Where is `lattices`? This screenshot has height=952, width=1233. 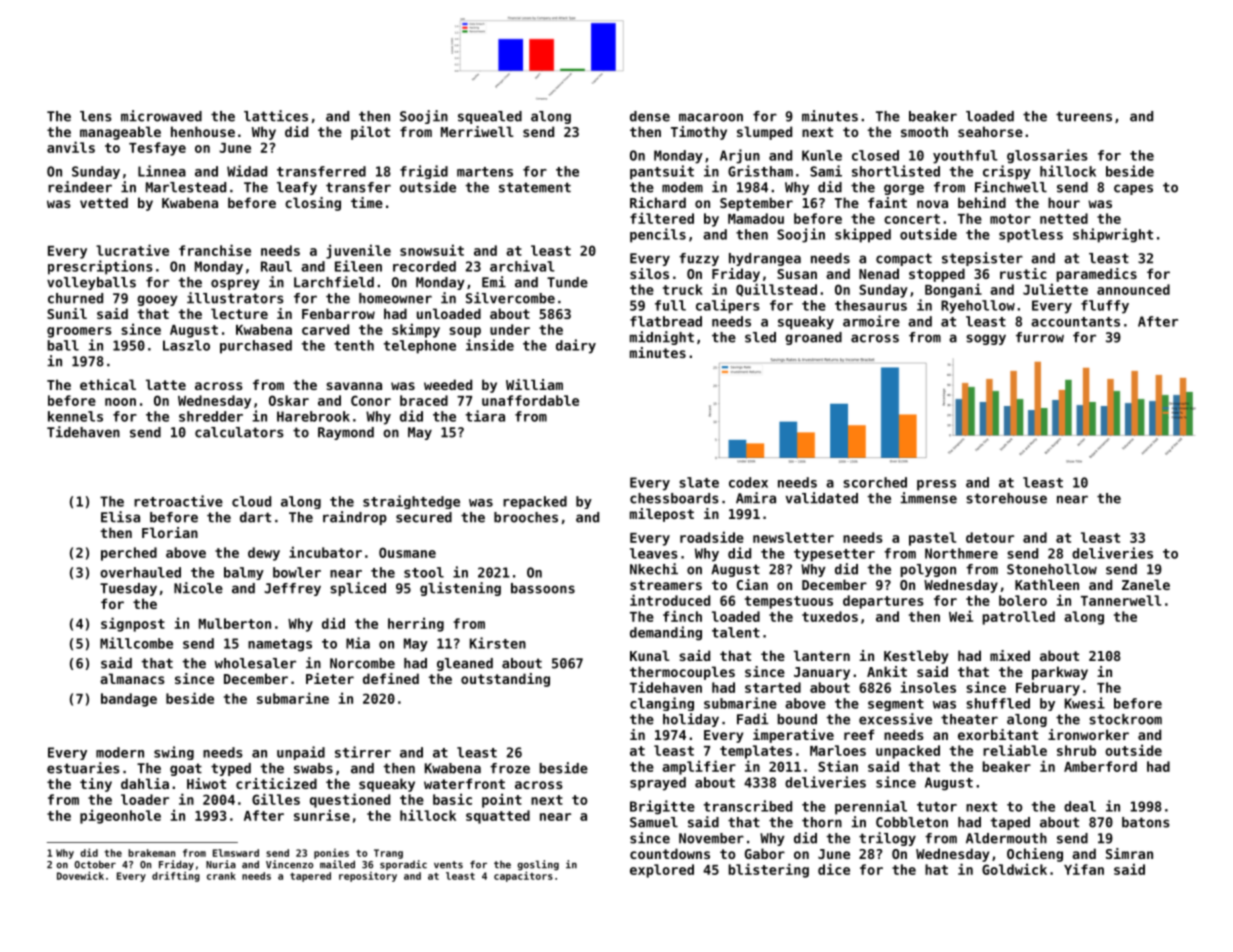
lattices is located at coordinates (276, 116).
